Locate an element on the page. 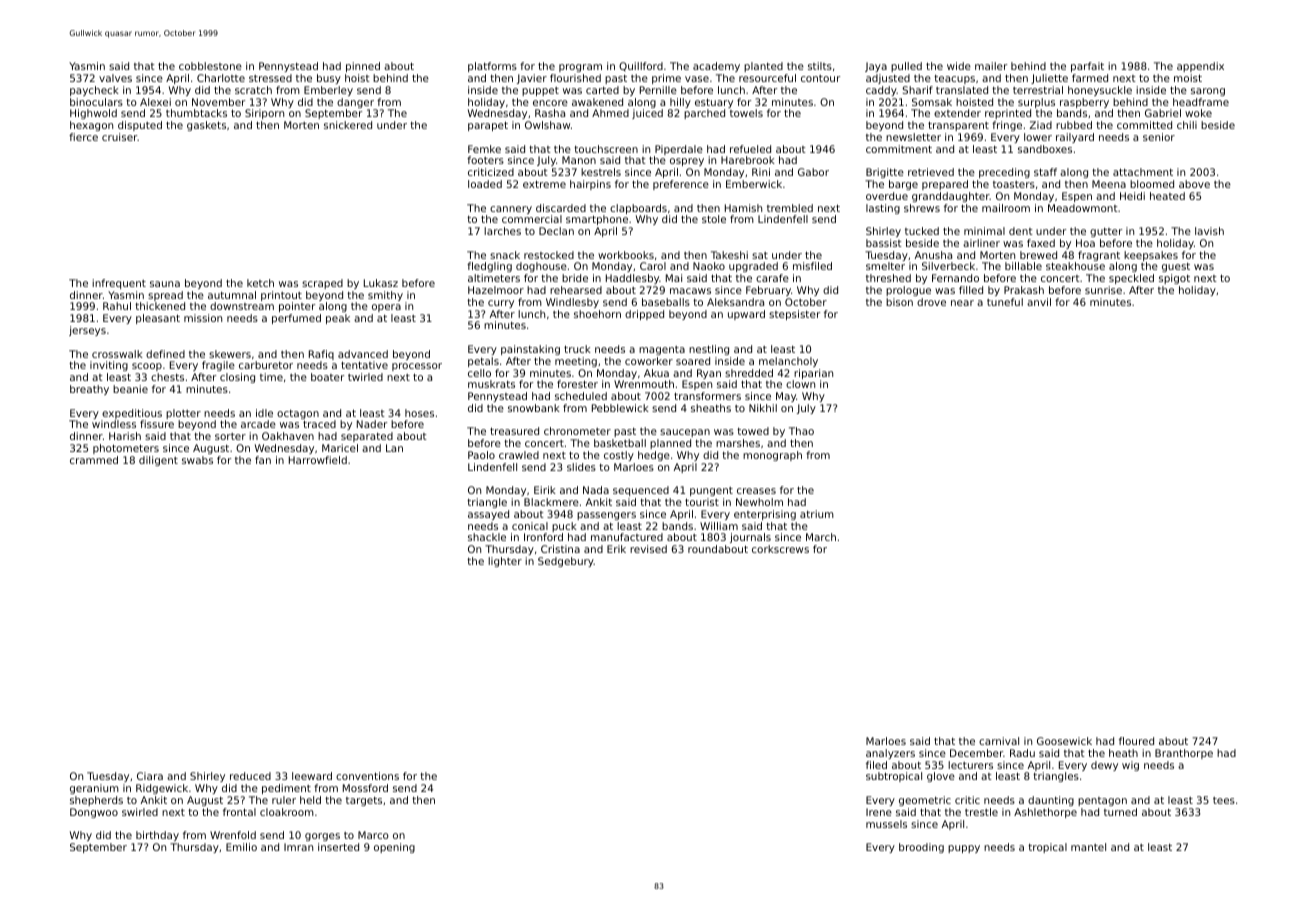 The width and height of the image is (1308, 924). arcade is located at coordinates (258, 424).
